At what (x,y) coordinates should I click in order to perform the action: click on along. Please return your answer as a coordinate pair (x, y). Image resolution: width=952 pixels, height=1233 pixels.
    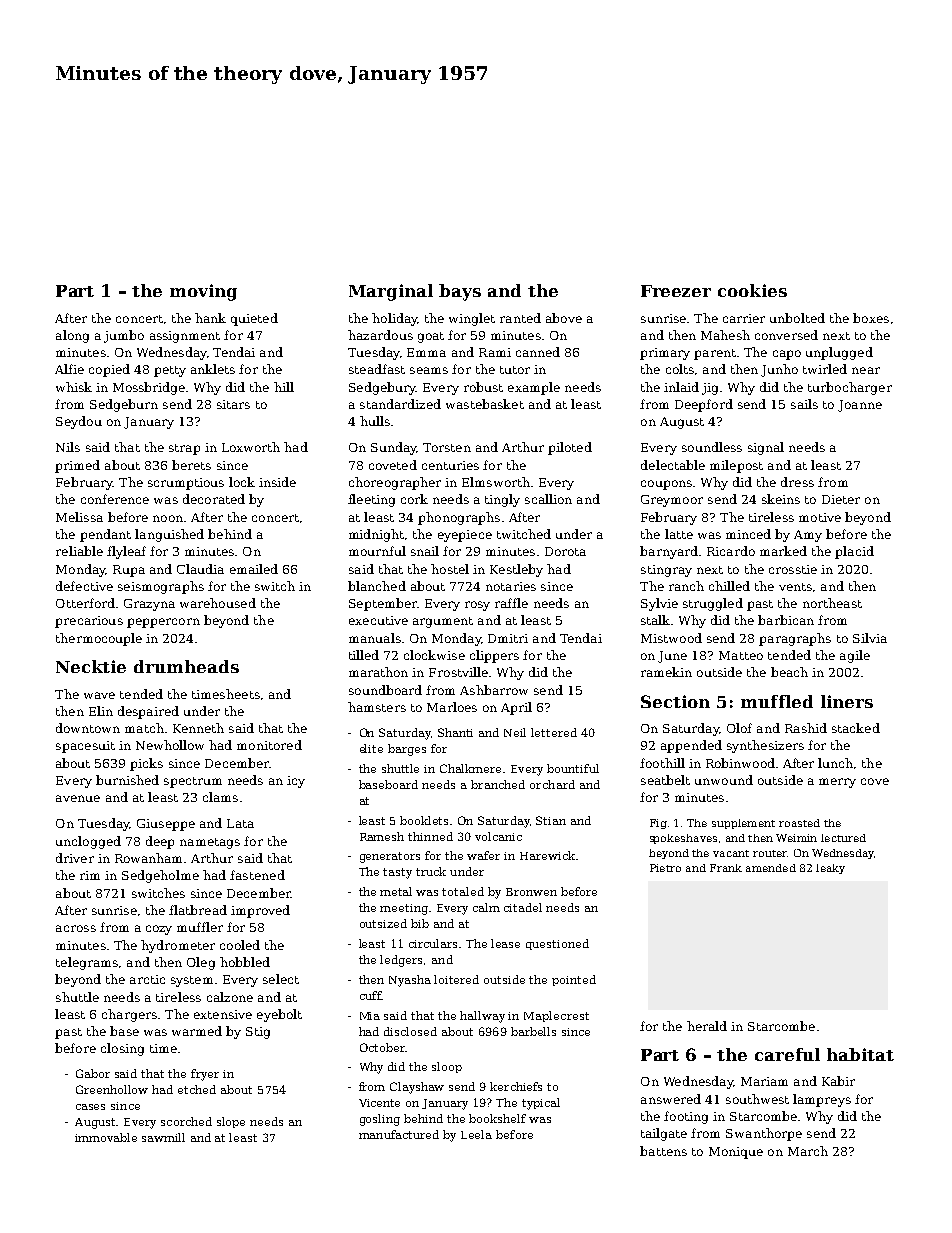
    Looking at the image, I should click on (72, 336).
